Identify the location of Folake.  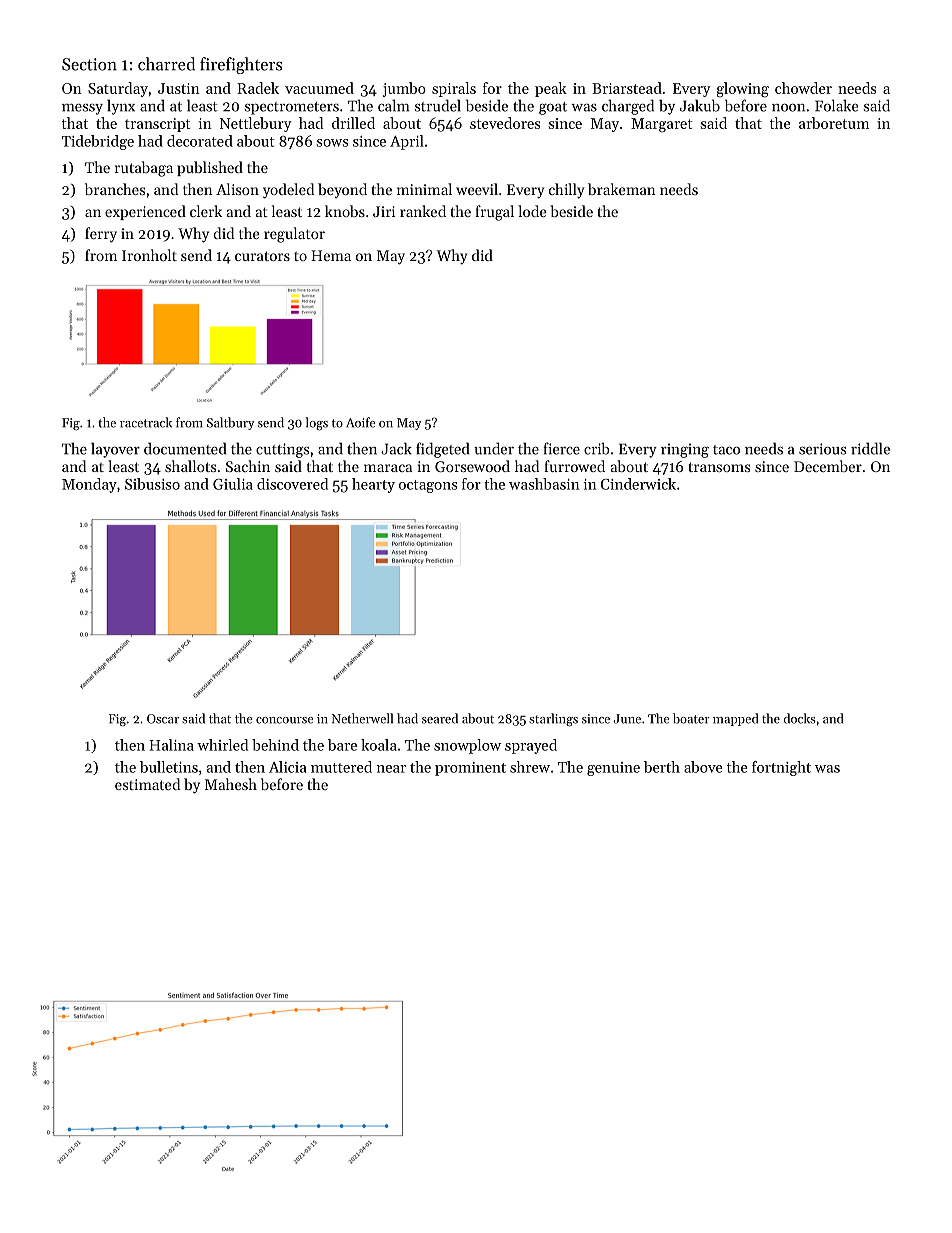
(836, 105).
